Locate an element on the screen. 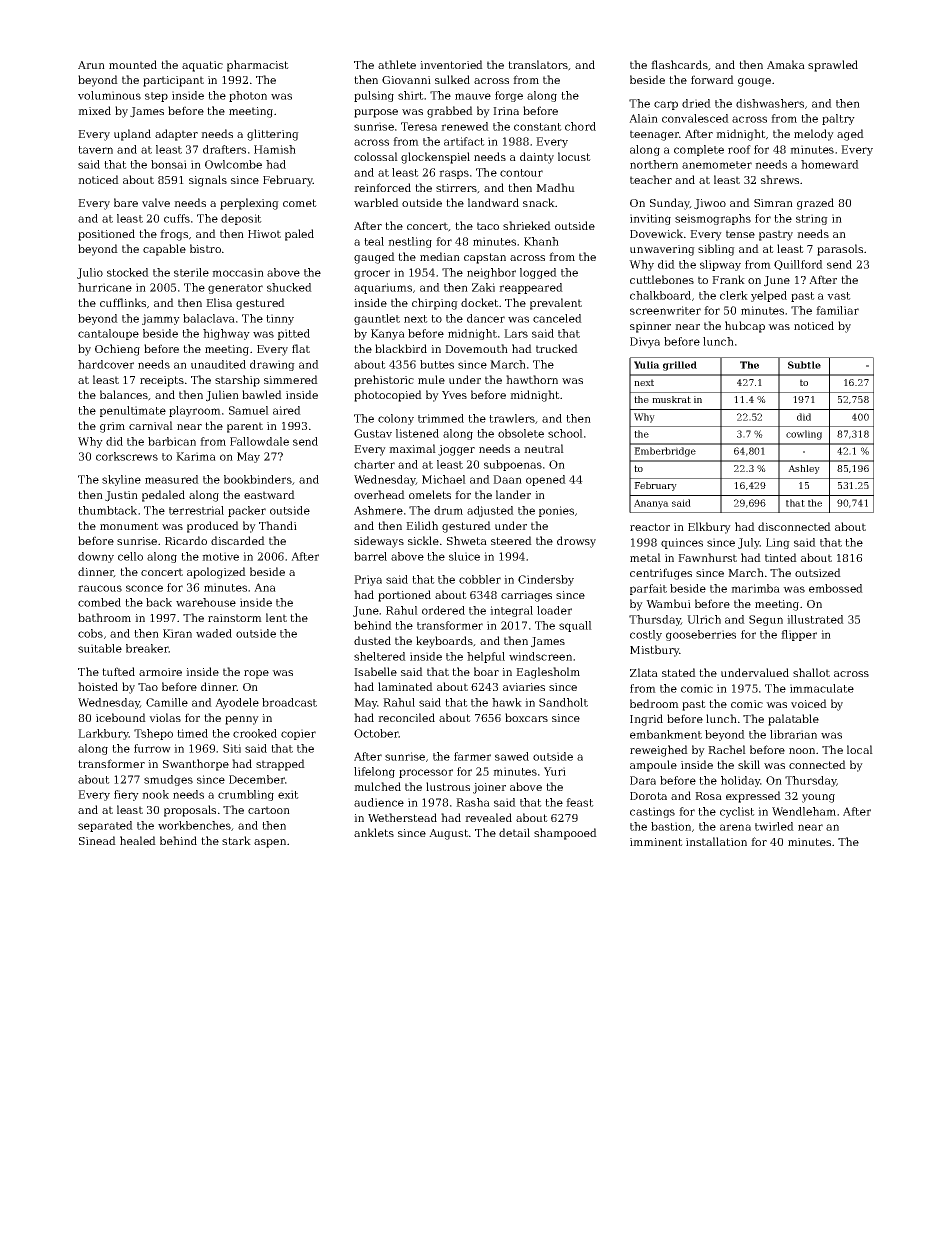 This screenshot has width=952, height=1233. Simran is located at coordinates (773, 203).
